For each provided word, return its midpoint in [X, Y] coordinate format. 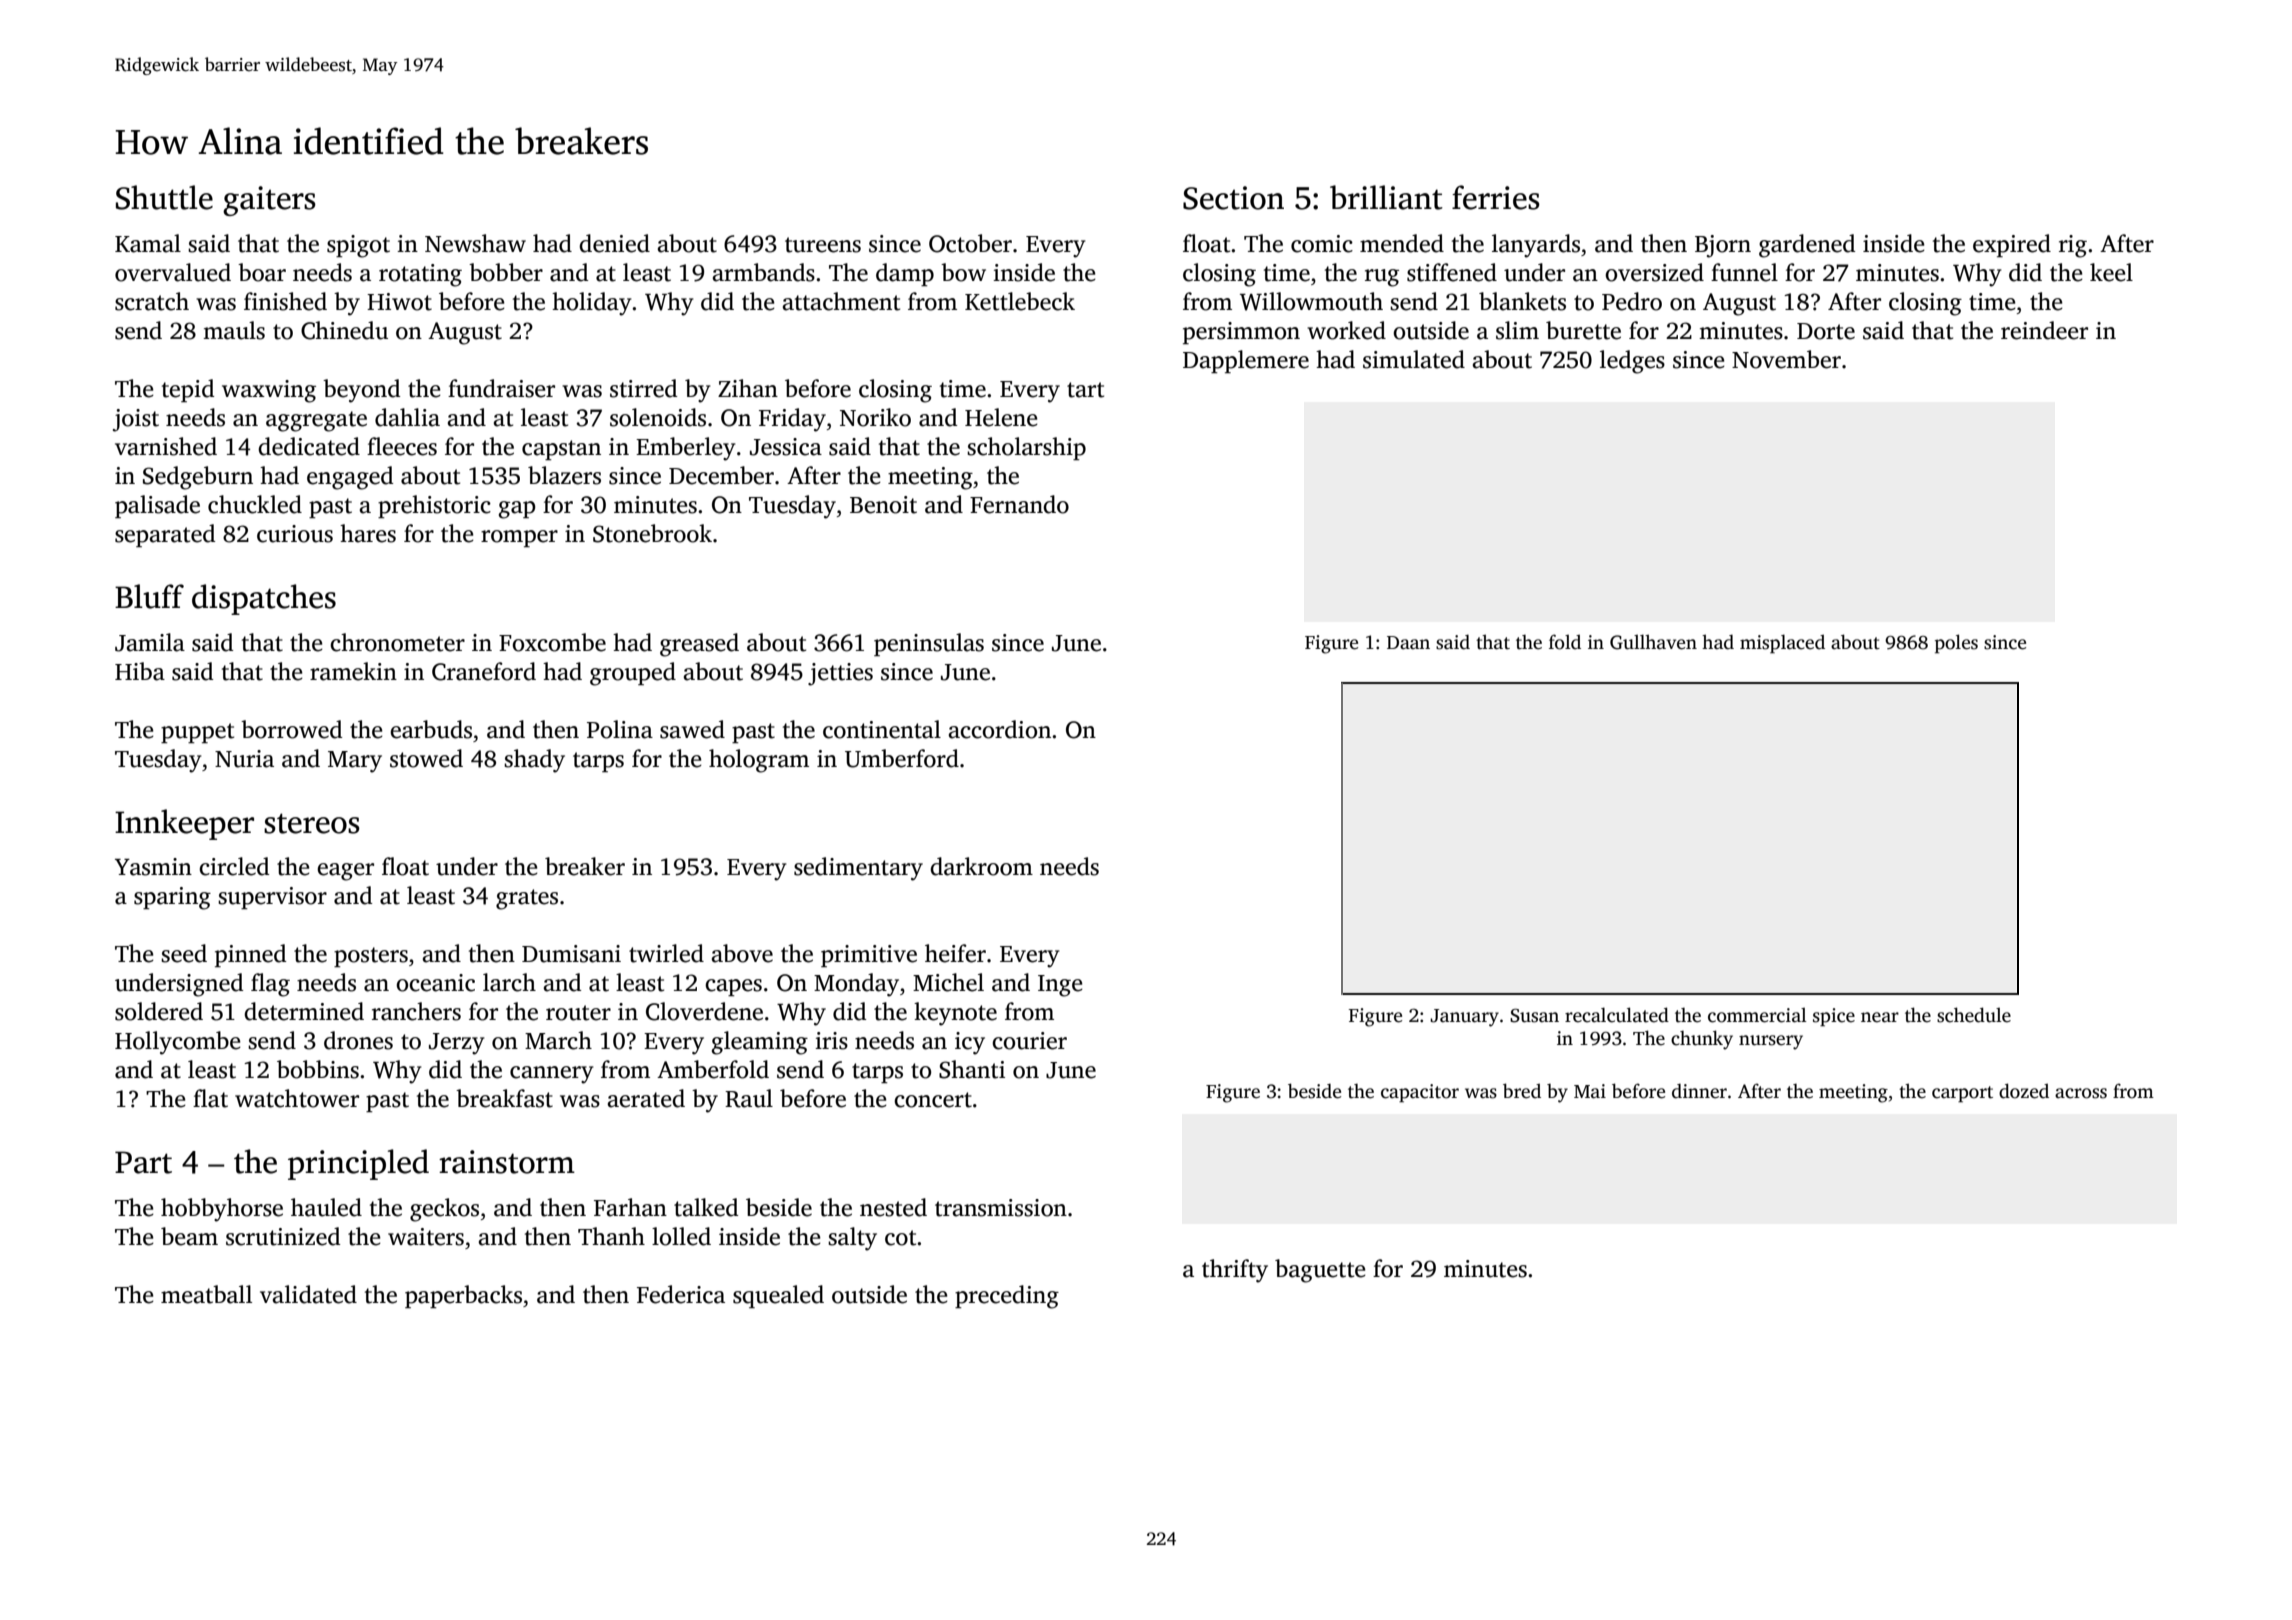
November [1786, 359]
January [1464, 1018]
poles [1956, 644]
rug [1382, 278]
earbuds [431, 729]
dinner [1699, 1091]
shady [534, 761]
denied [614, 243]
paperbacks [463, 1296]
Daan [1408, 642]
